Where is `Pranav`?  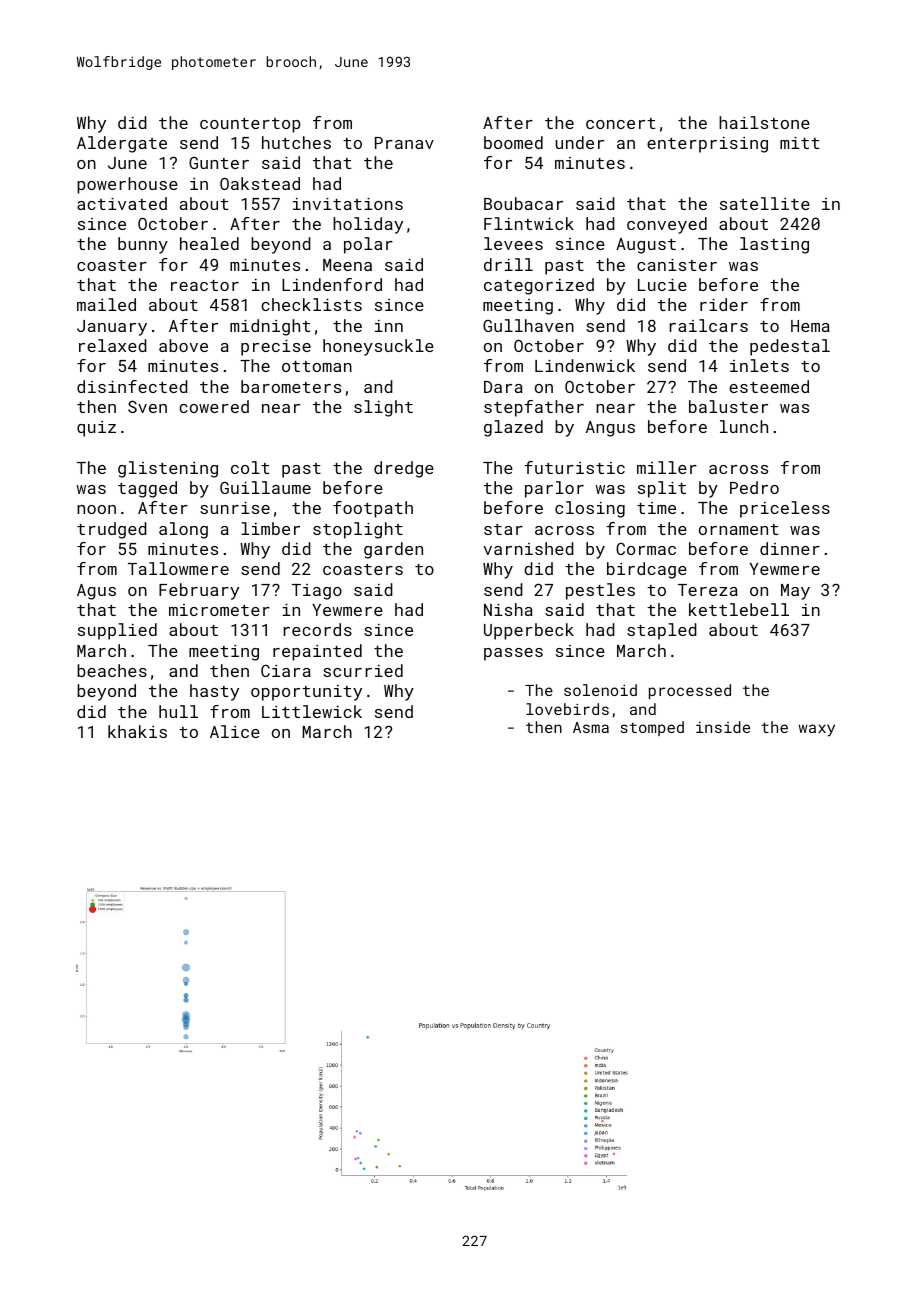
Pranav is located at coordinates (404, 143).
